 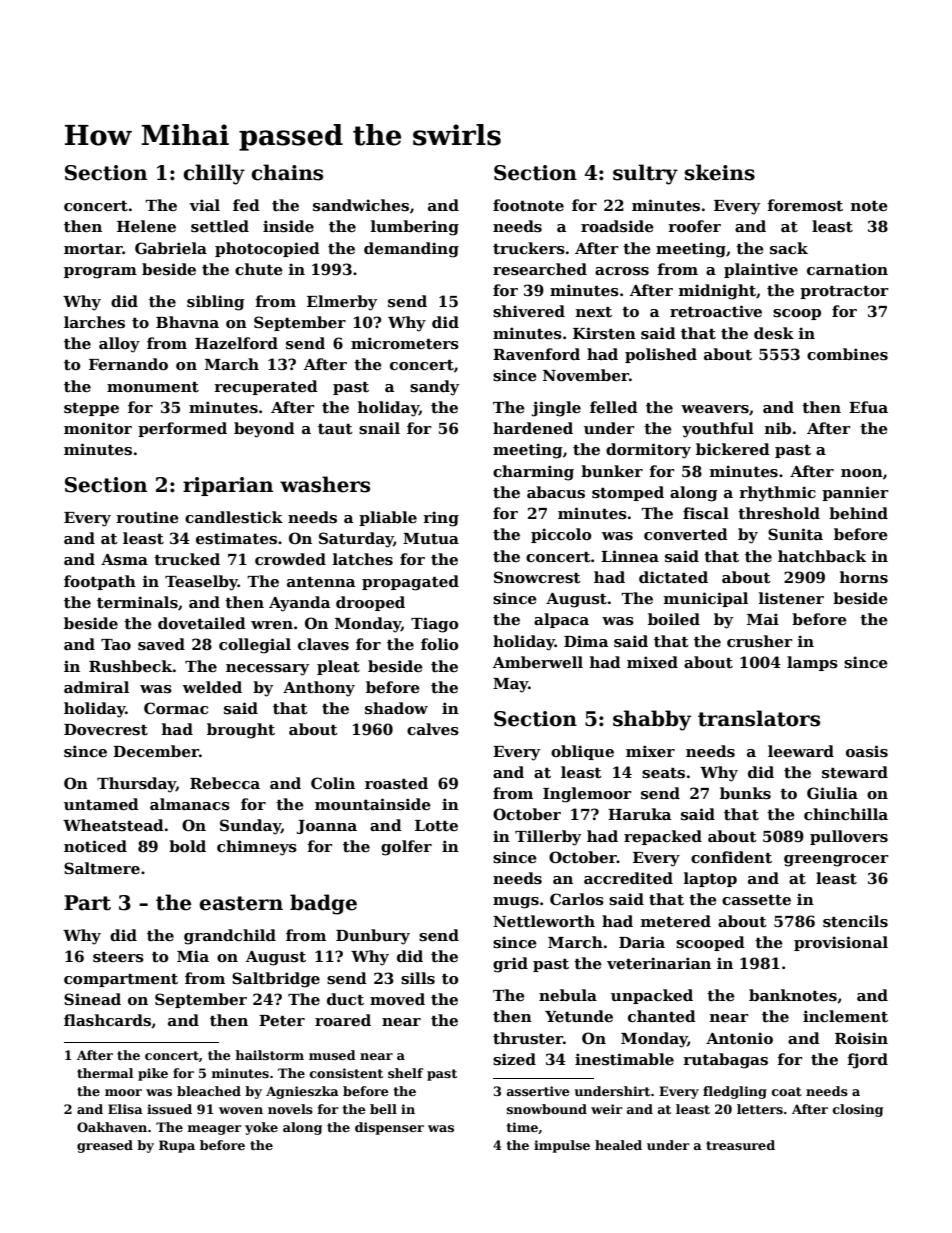 I want to click on candlestick, so click(x=234, y=517).
